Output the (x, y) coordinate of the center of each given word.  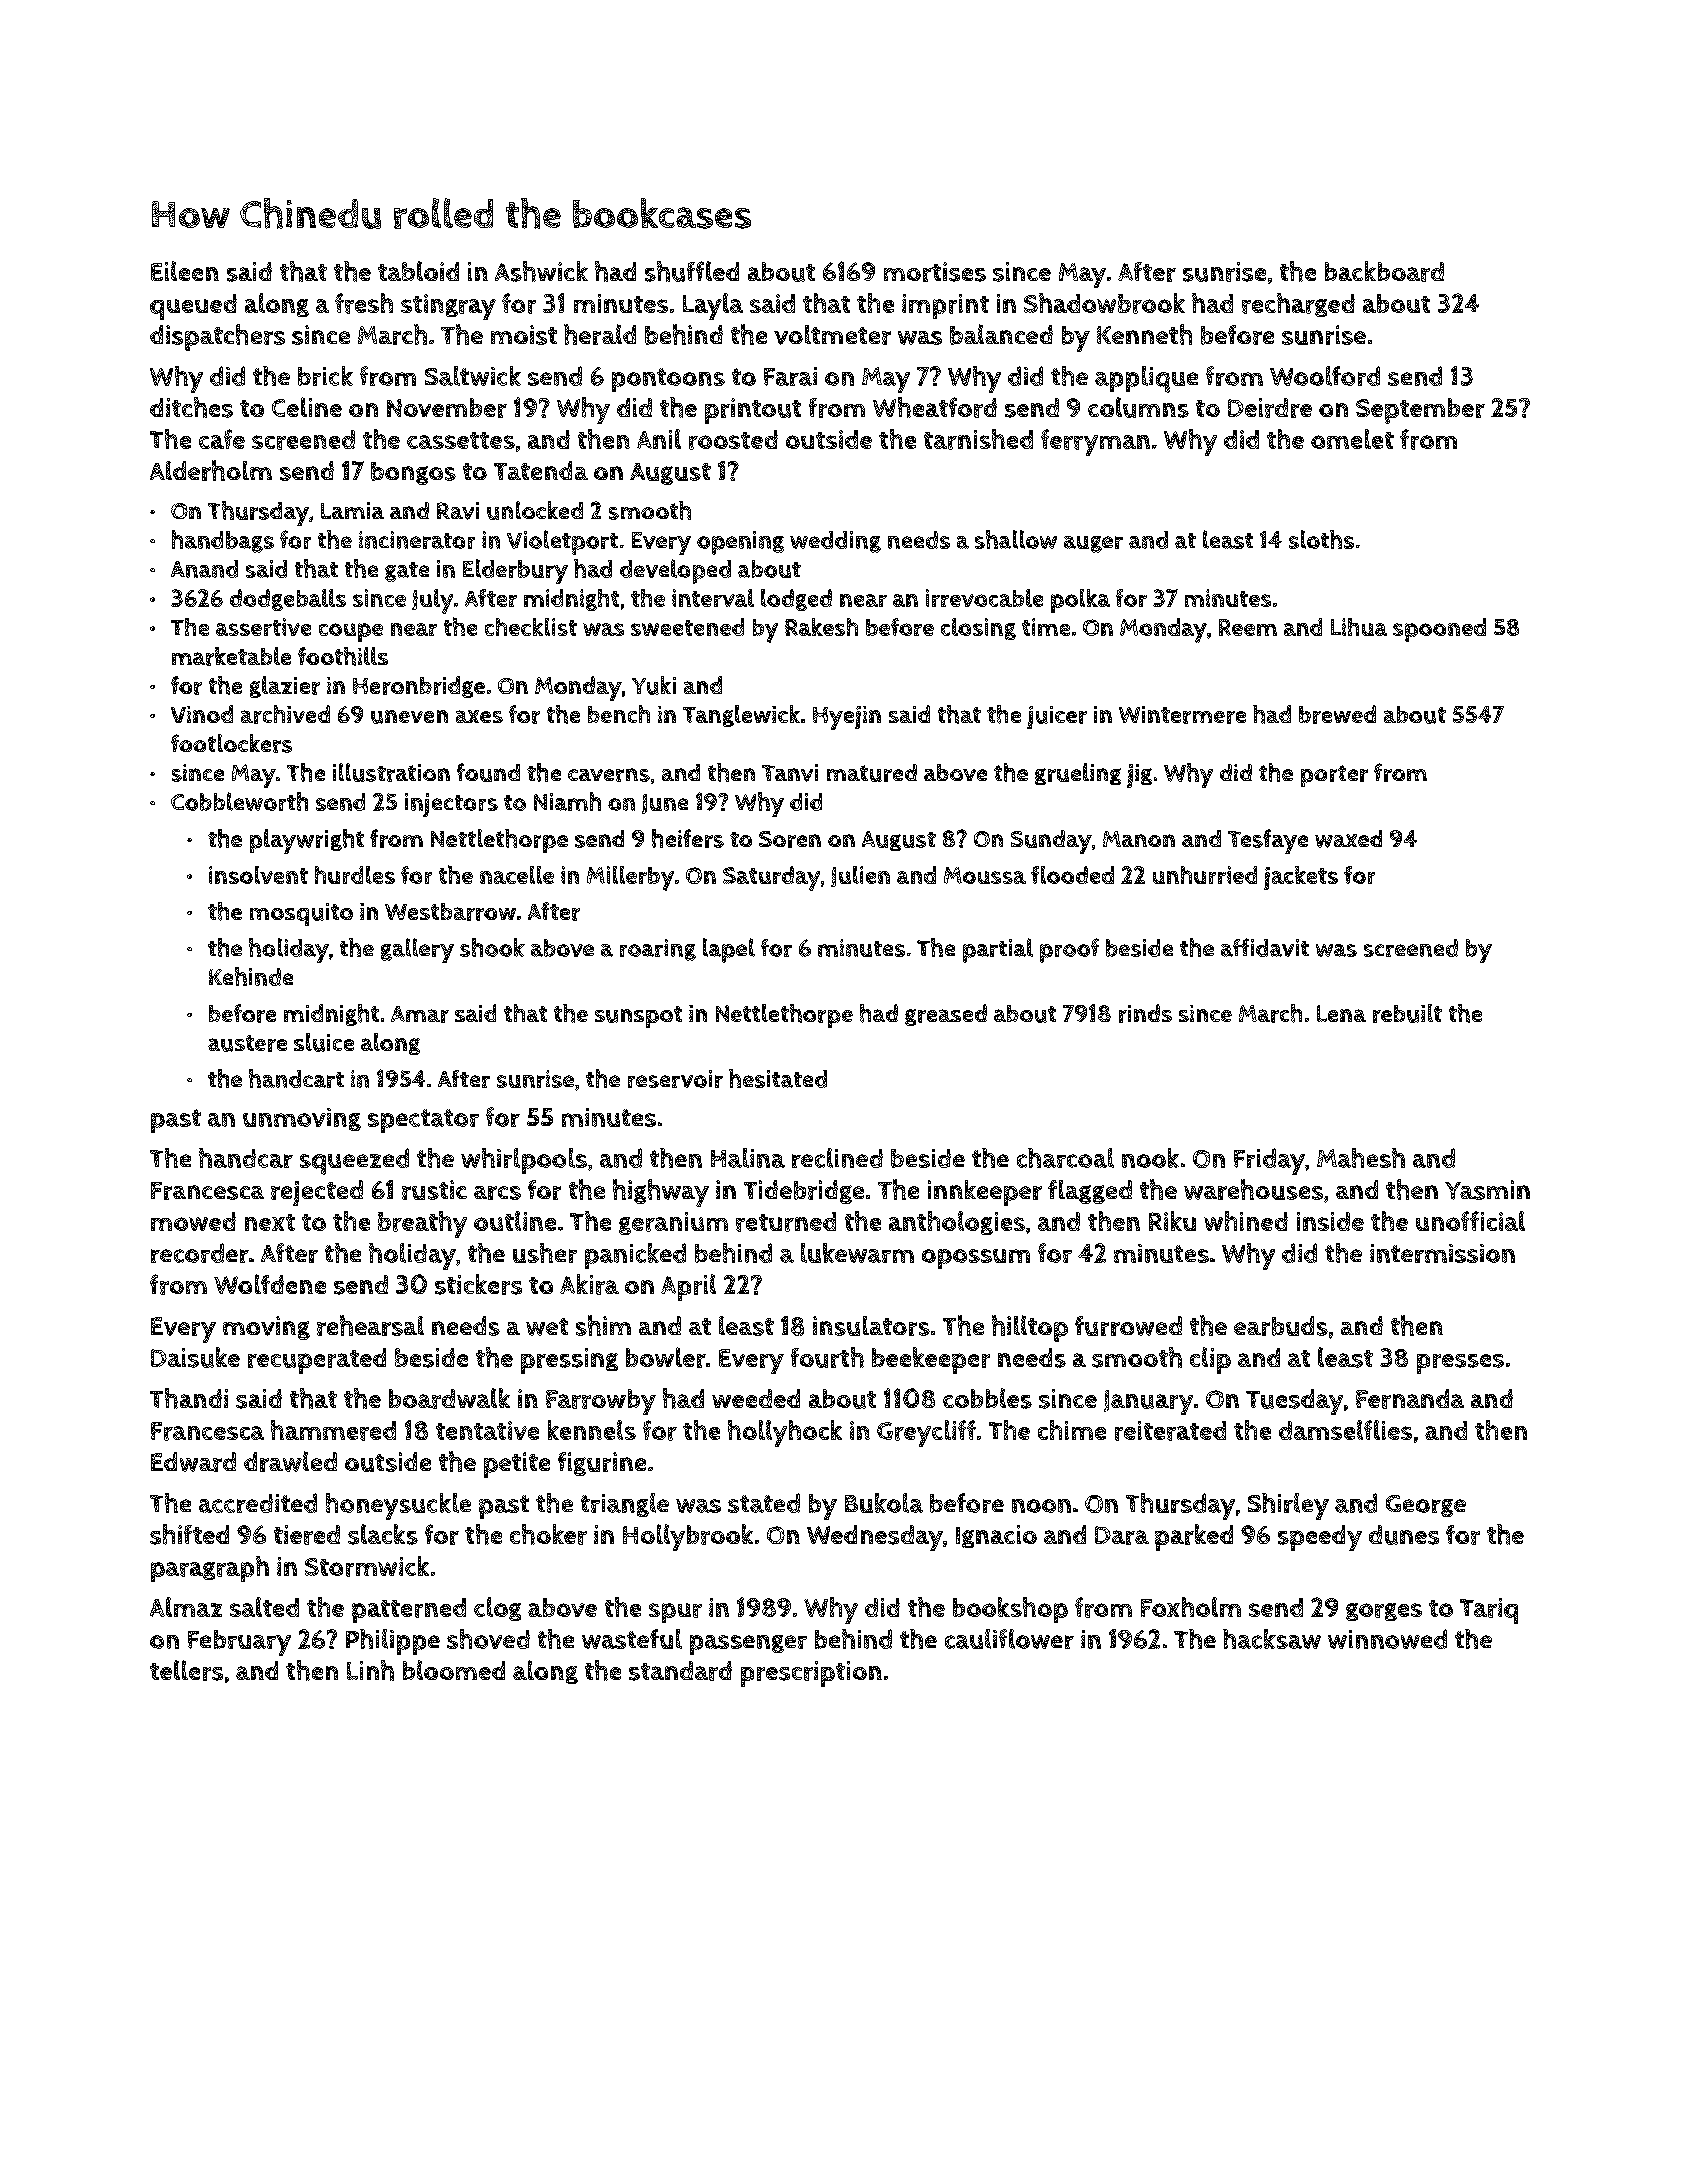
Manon (1139, 839)
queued (193, 307)
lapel (729, 950)
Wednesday (875, 1538)
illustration (391, 772)
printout (753, 411)
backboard (1384, 271)
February (239, 1643)
